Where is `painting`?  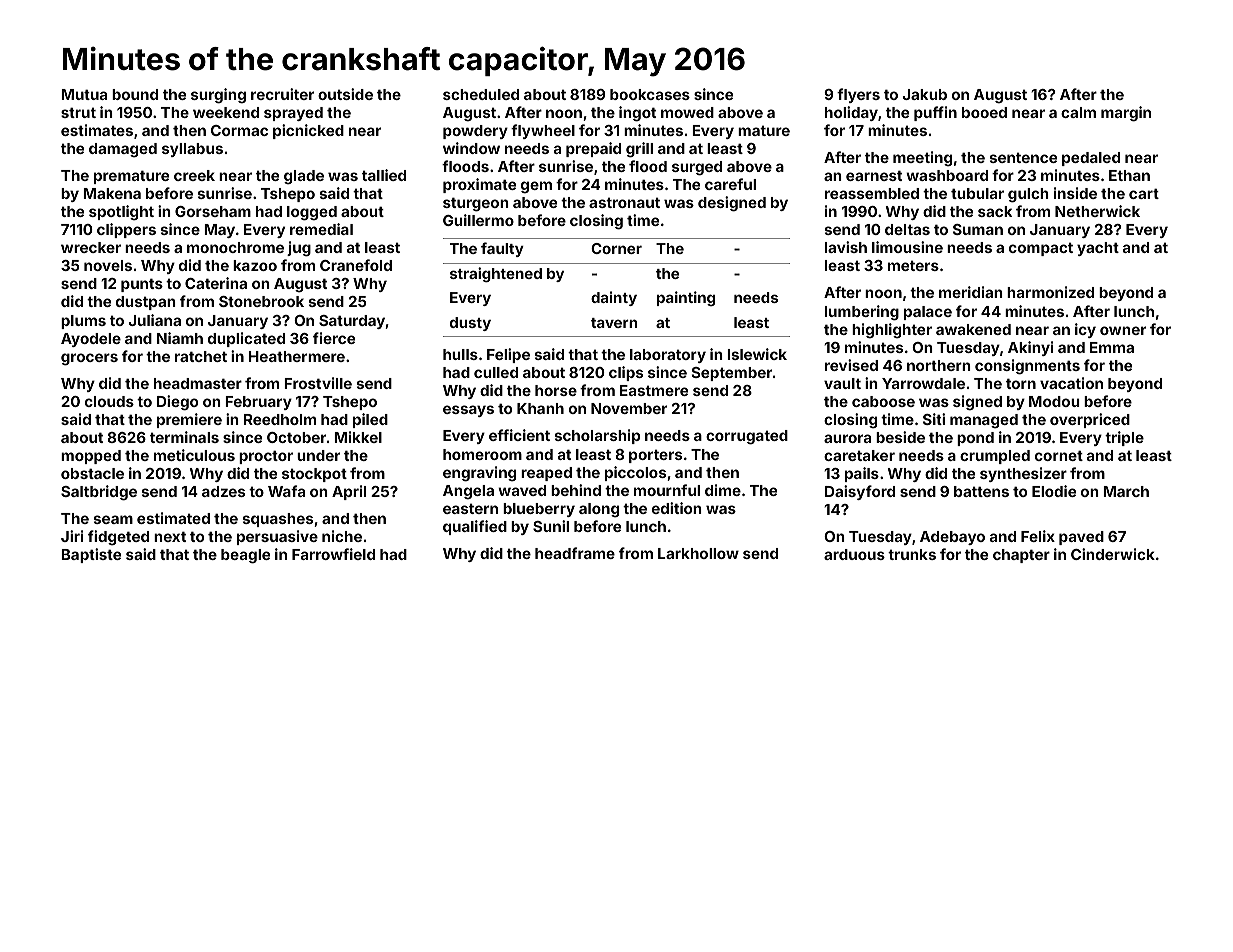
painting is located at coordinates (686, 298).
